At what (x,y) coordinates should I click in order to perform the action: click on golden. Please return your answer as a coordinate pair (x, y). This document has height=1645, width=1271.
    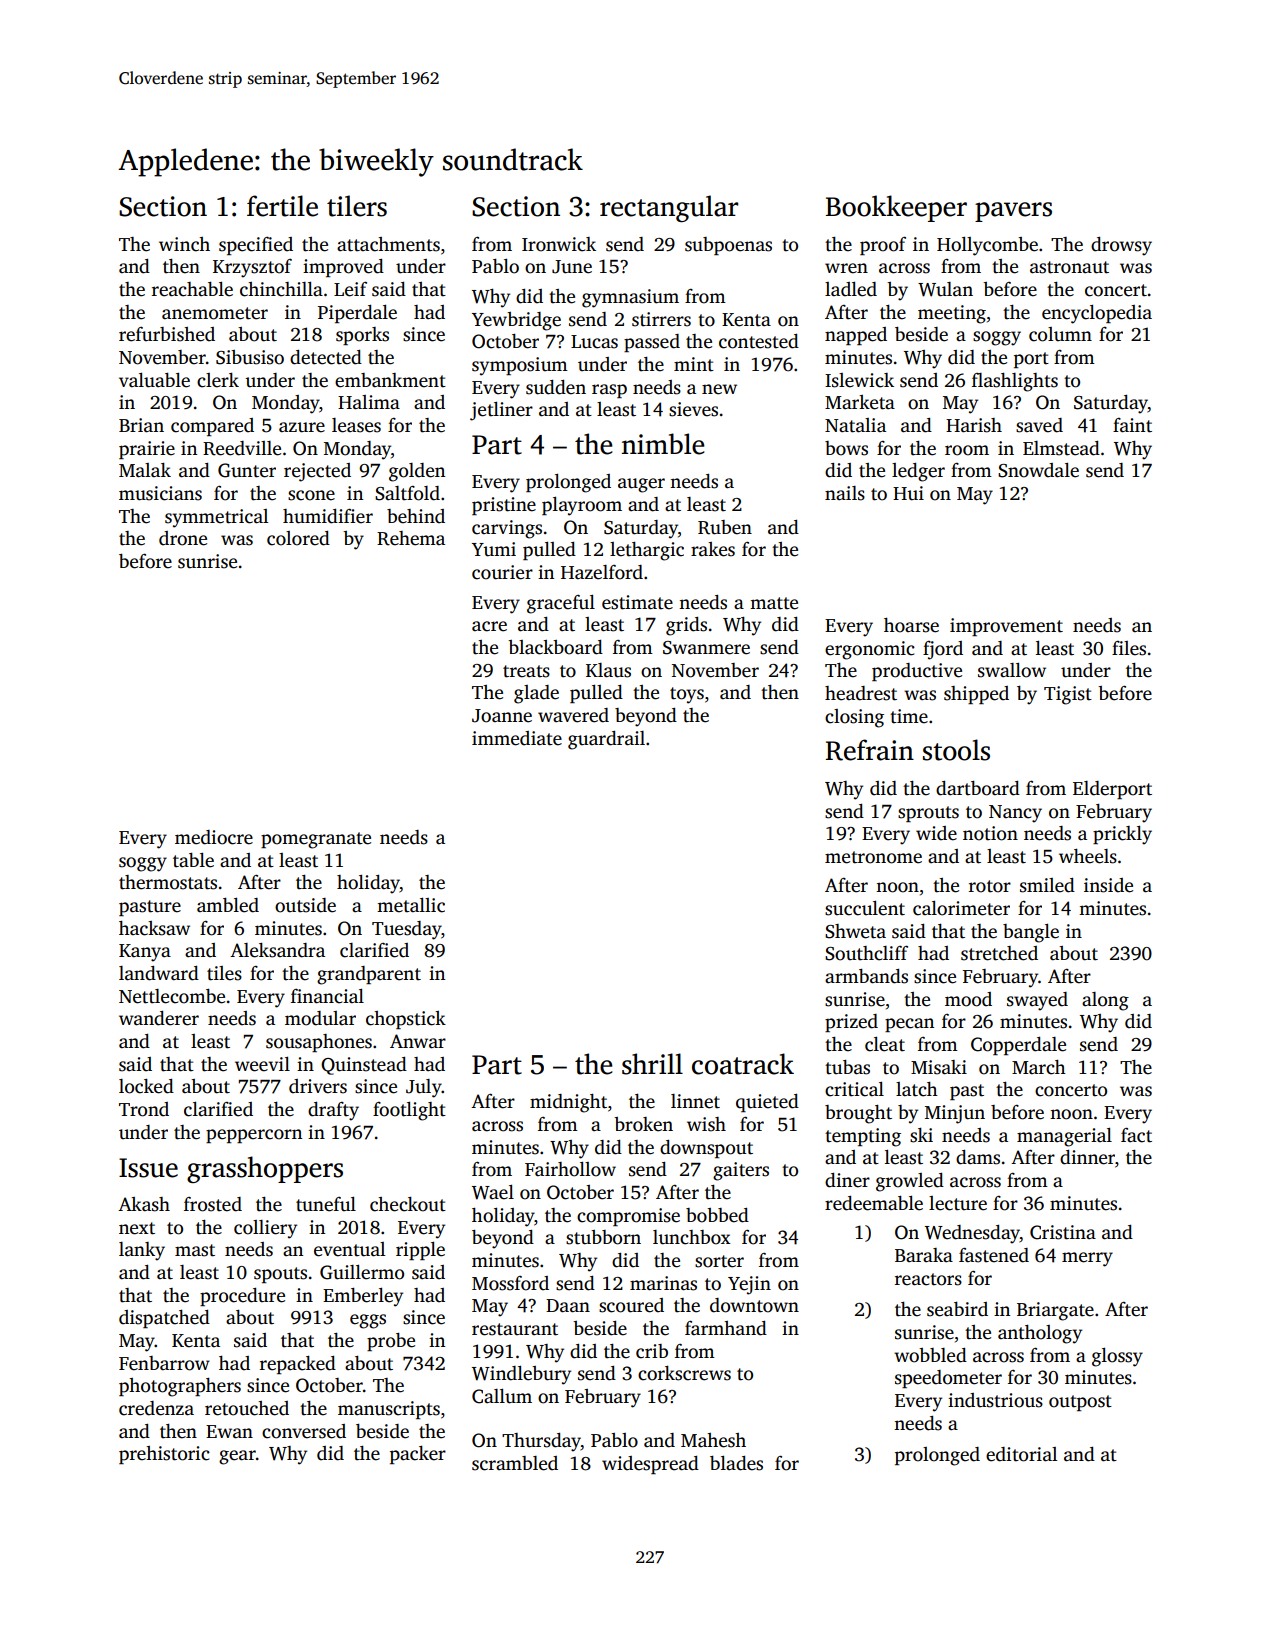
    Looking at the image, I should click on (417, 472).
